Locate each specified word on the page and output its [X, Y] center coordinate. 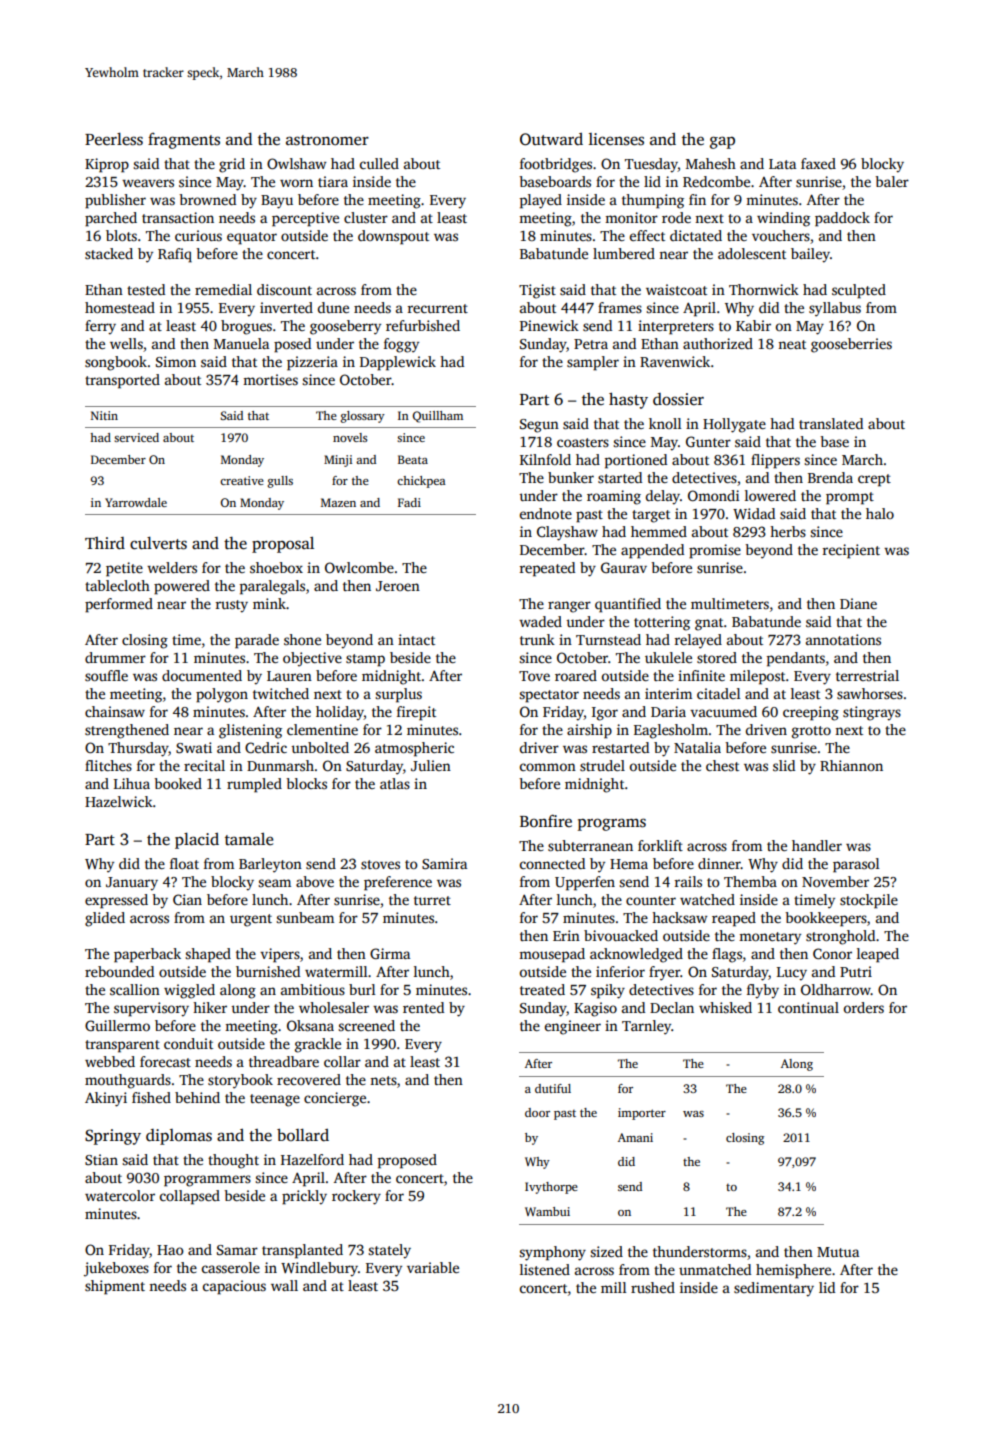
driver [539, 747]
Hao [170, 1250]
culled [379, 163]
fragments [184, 141]
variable [433, 1267]
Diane [858, 603]
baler [892, 181]
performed [119, 605]
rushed [653, 1287]
